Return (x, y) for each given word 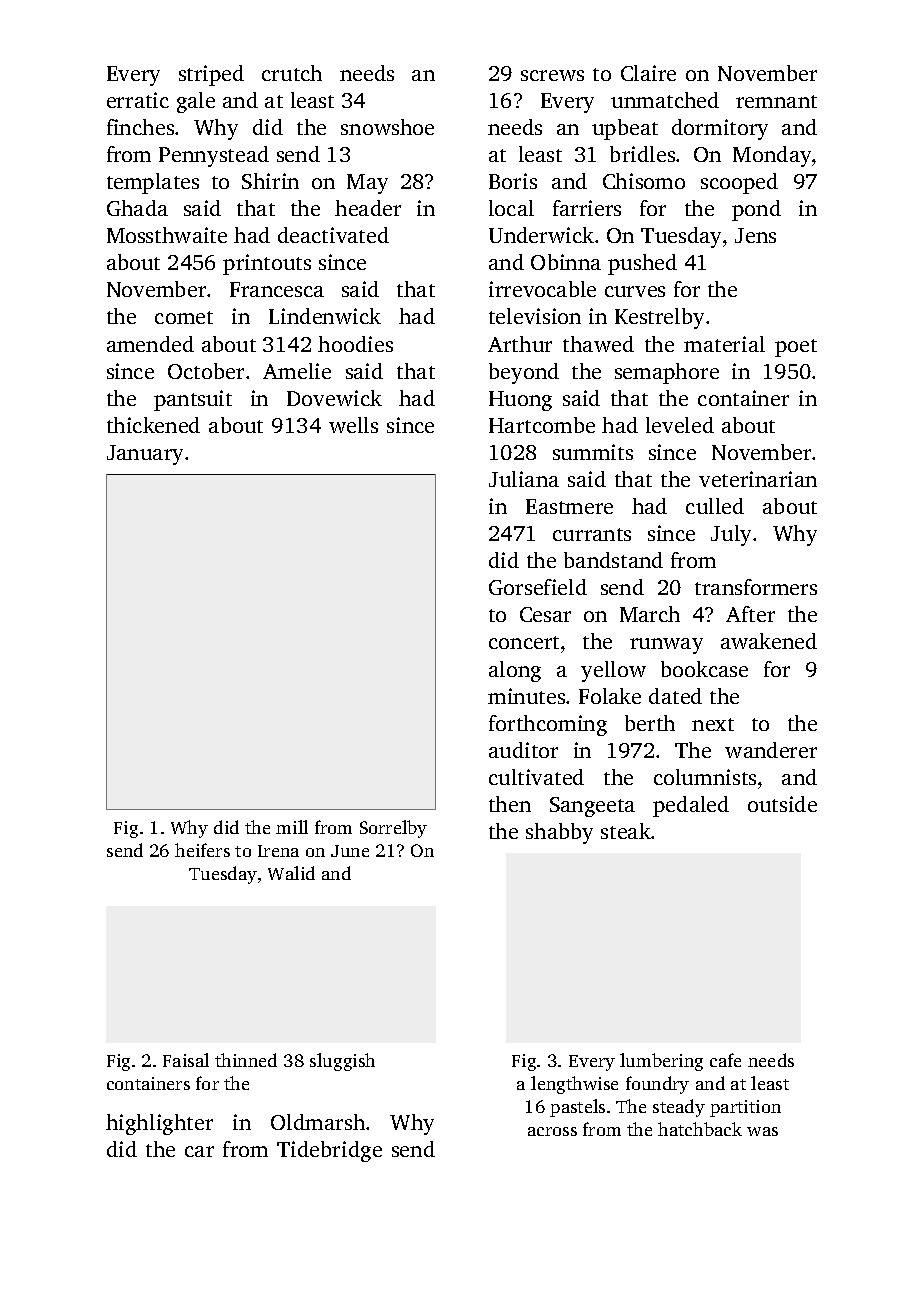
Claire (648, 73)
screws (552, 75)
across (552, 1131)
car (199, 1151)
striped (211, 75)
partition (745, 1108)
